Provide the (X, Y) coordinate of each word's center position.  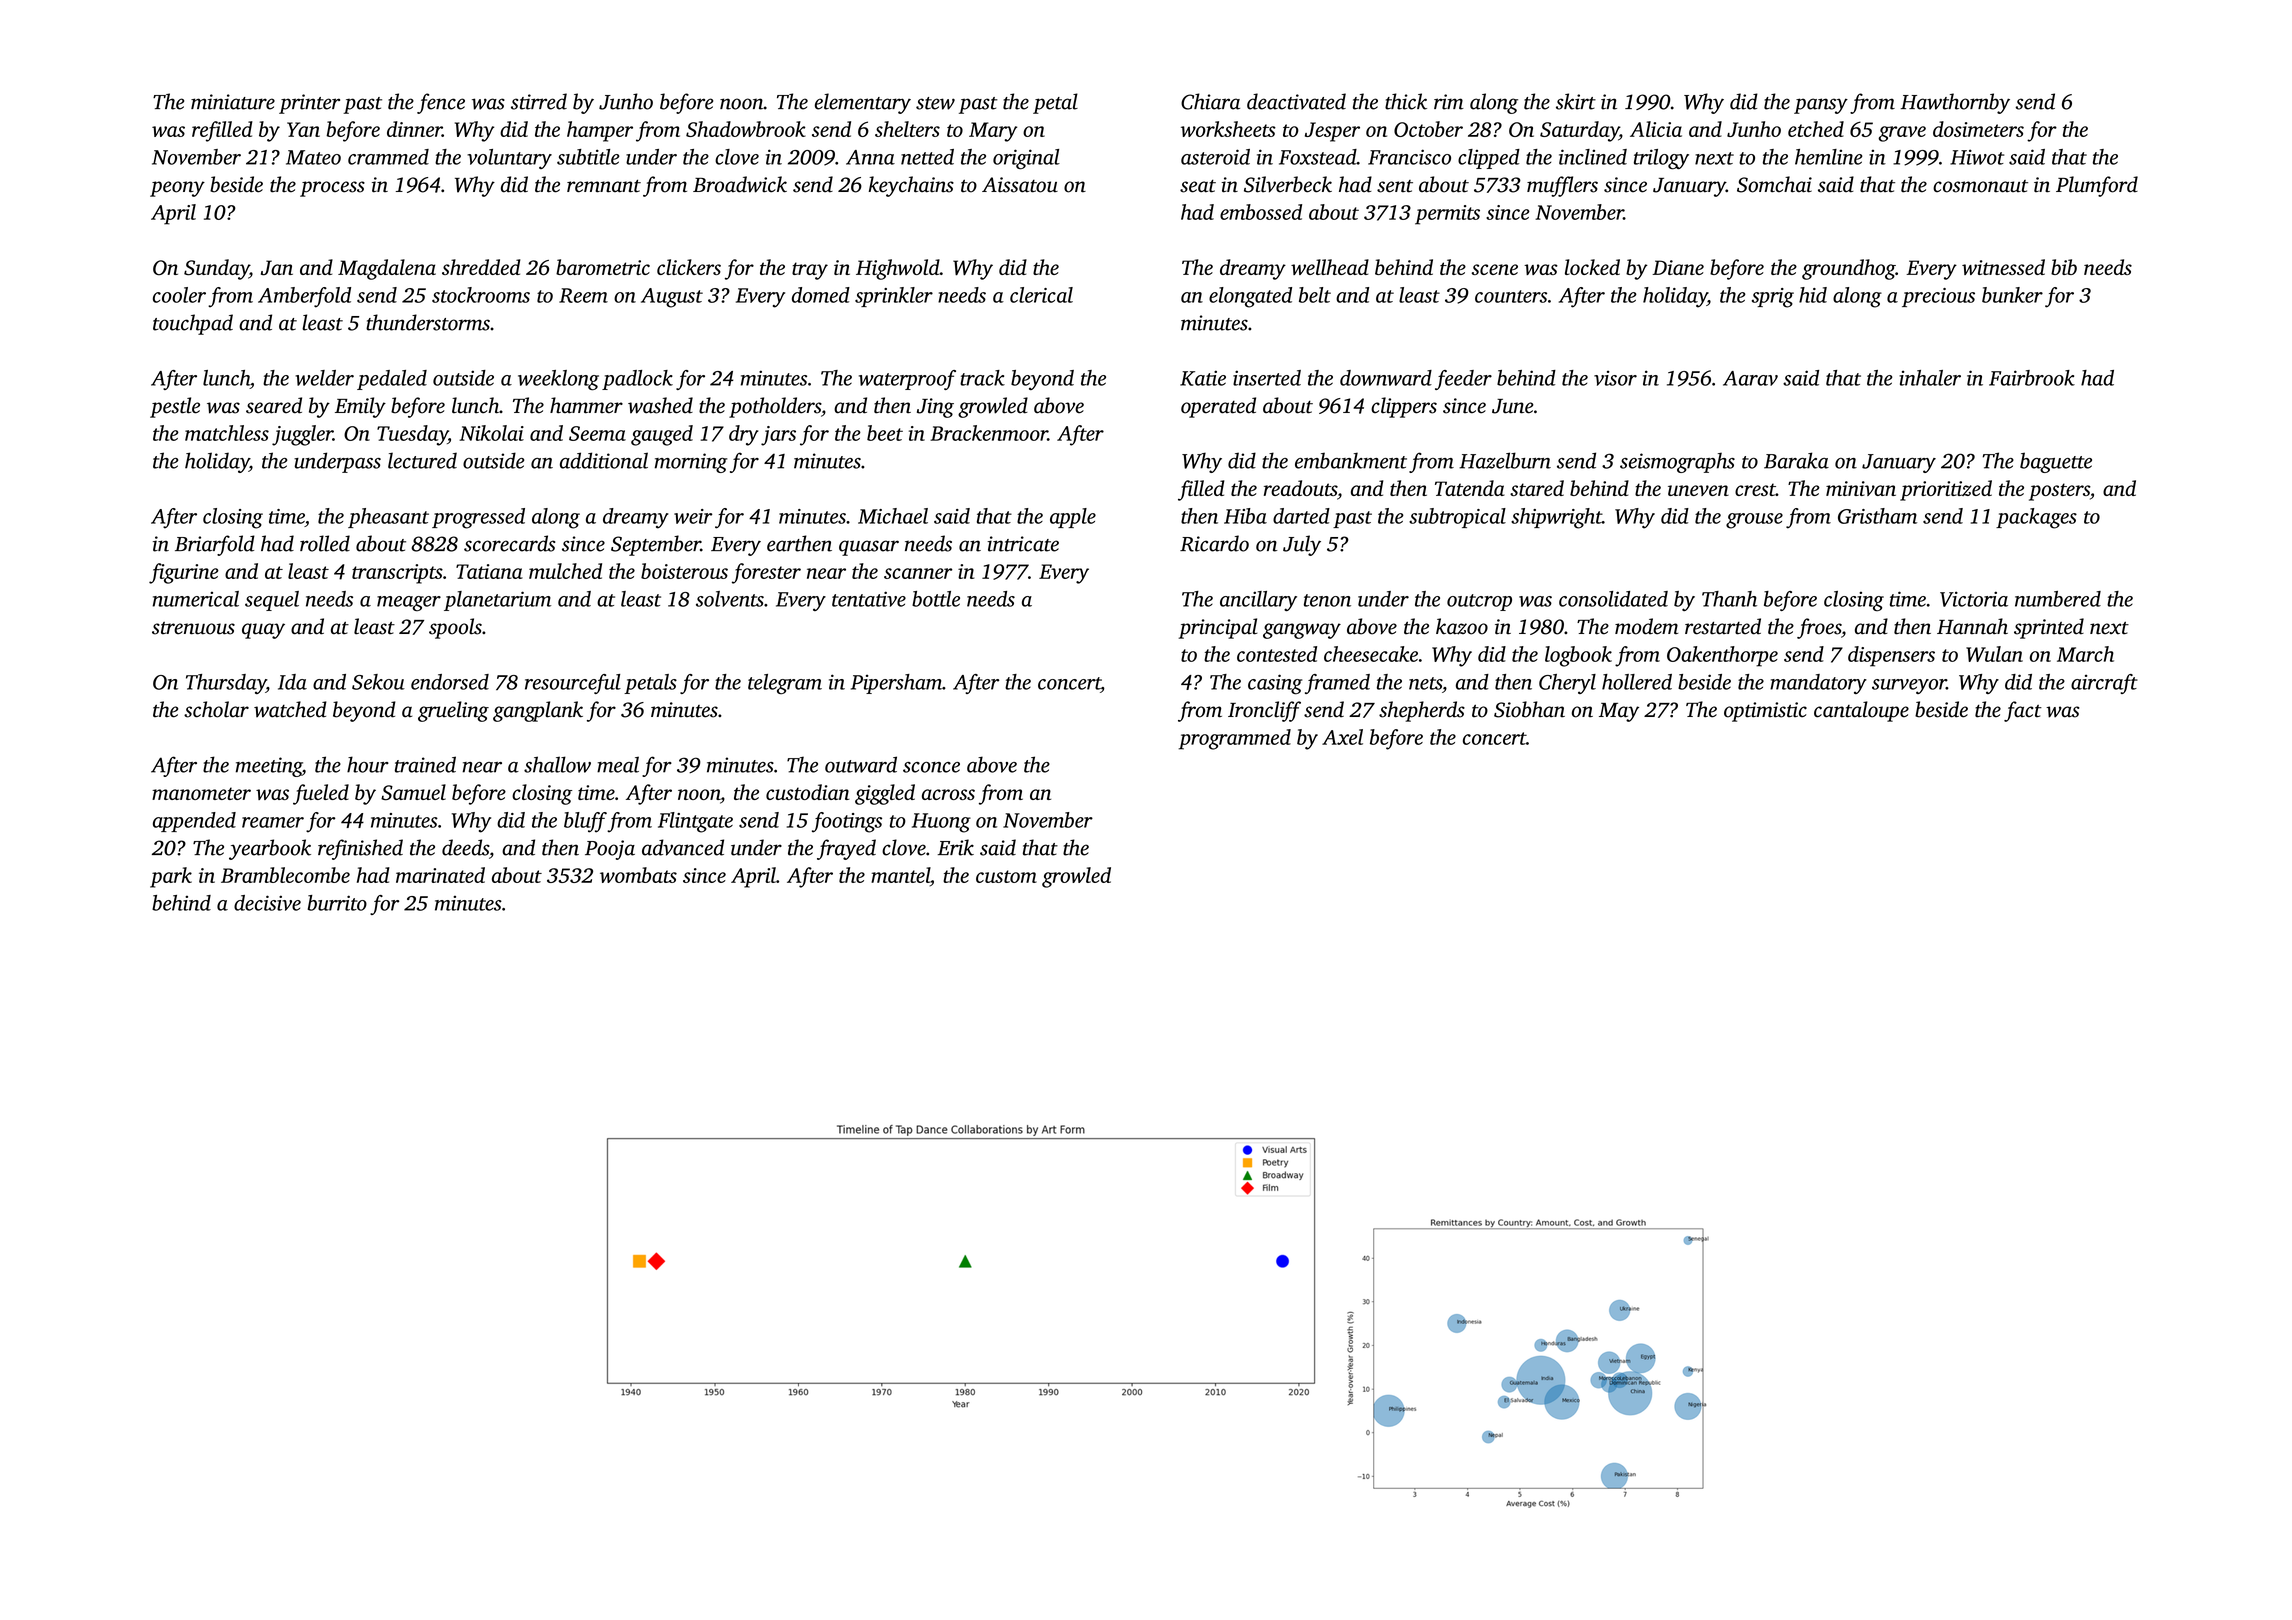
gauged (662, 435)
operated (1218, 407)
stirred (539, 101)
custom (1006, 876)
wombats (638, 875)
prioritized (1946, 490)
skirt (1576, 101)
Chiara (1210, 101)
